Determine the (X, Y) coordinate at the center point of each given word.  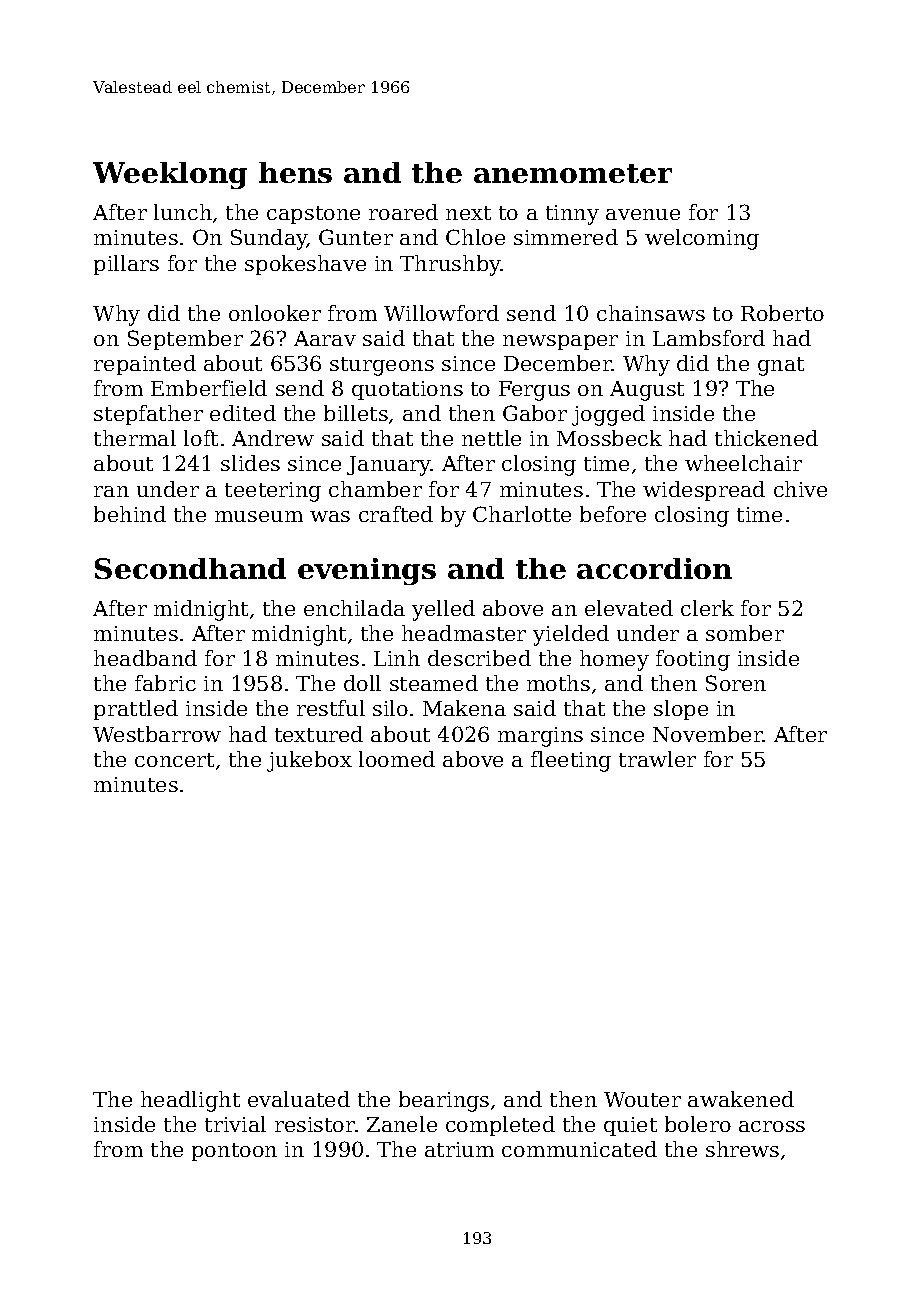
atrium (459, 1149)
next (468, 213)
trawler (657, 759)
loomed (397, 759)
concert (174, 760)
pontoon (234, 1152)
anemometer (573, 173)
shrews (742, 1149)
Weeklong (170, 175)
